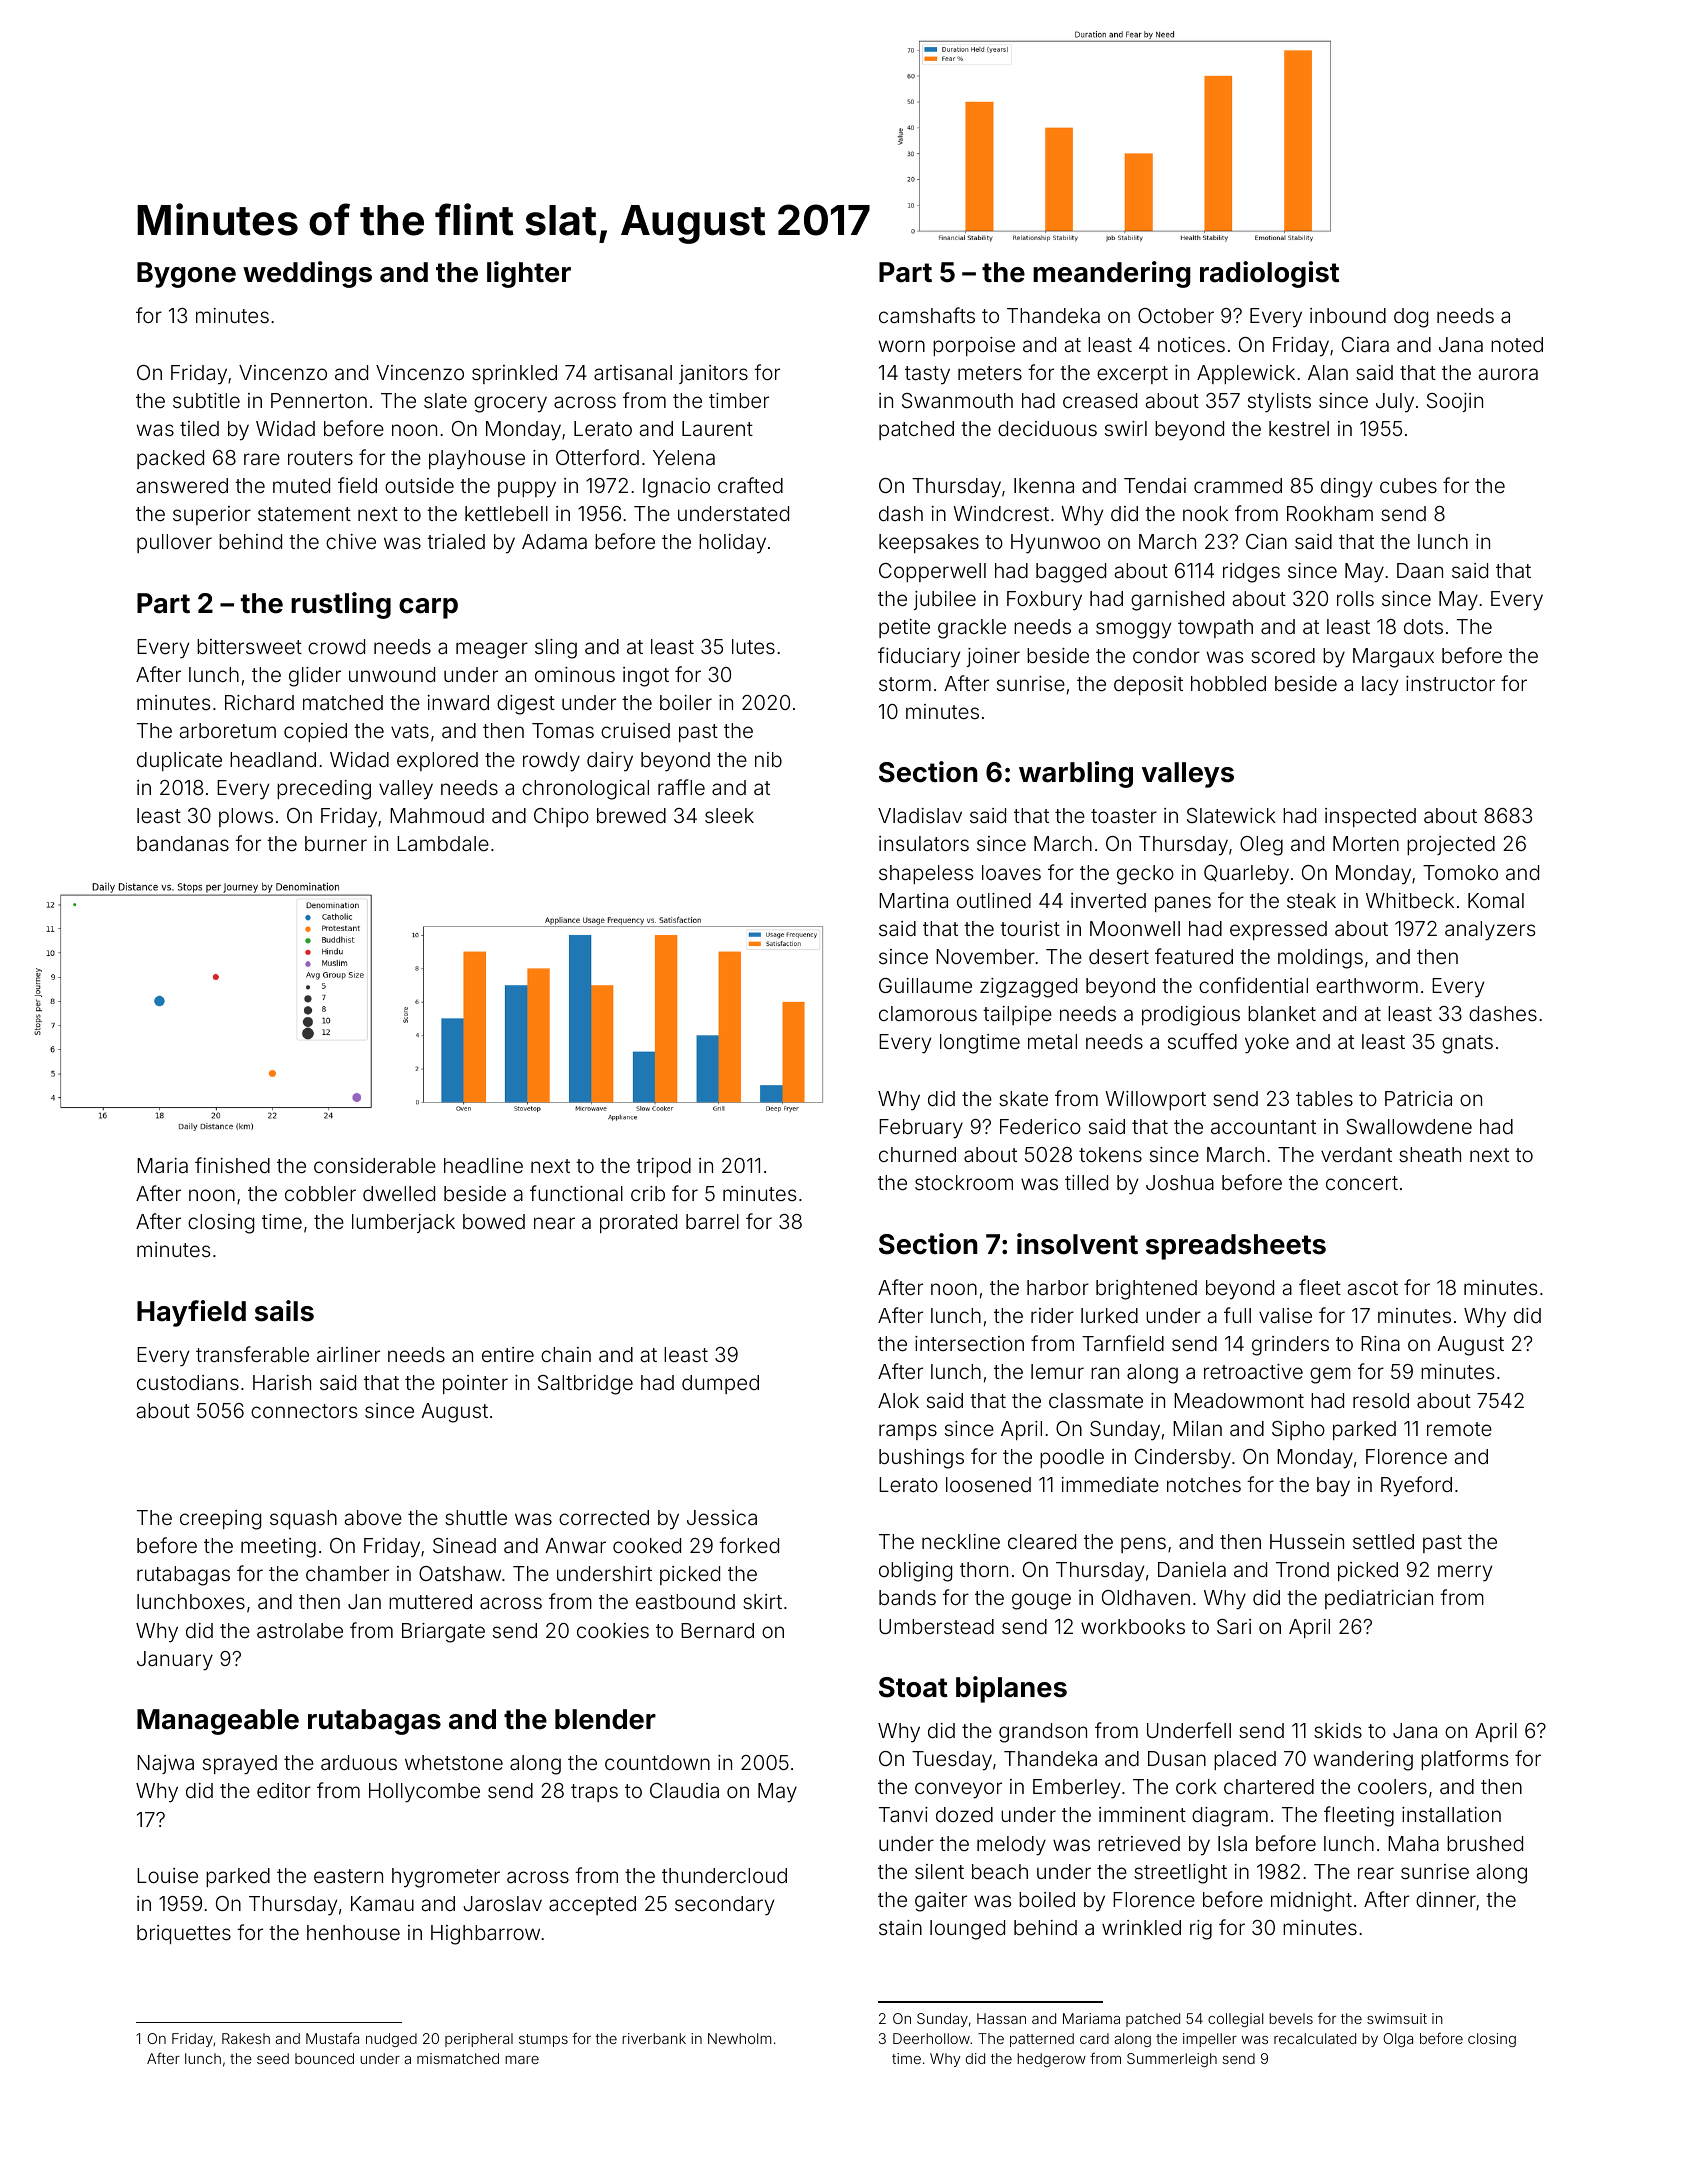 This screenshot has width=1683, height=2178. Describe the element at coordinates (631, 815) in the screenshot. I see `brewed` at that location.
